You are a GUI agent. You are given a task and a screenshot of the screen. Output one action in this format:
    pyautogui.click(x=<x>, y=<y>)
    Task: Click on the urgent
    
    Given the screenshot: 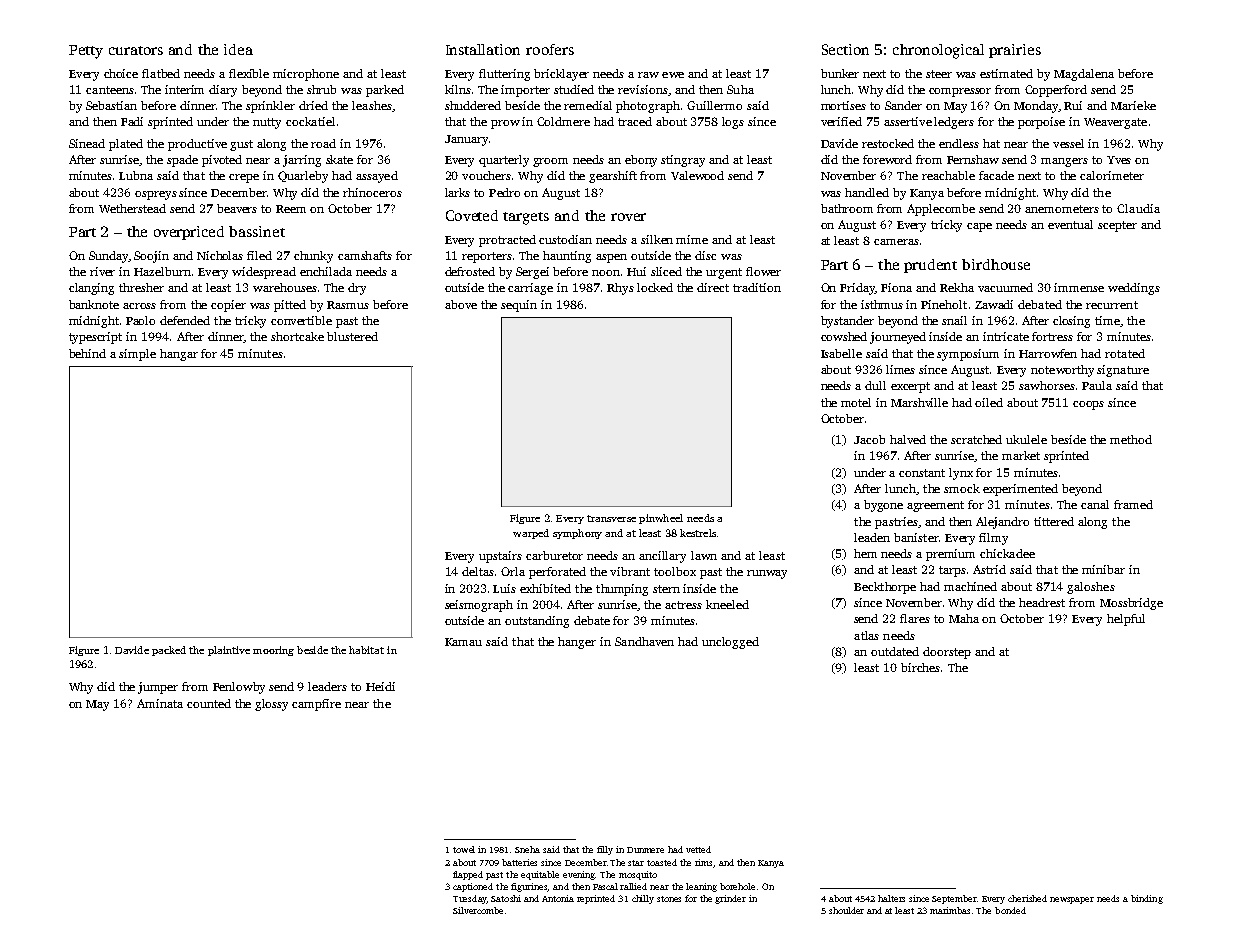 What is the action you would take?
    pyautogui.click(x=724, y=273)
